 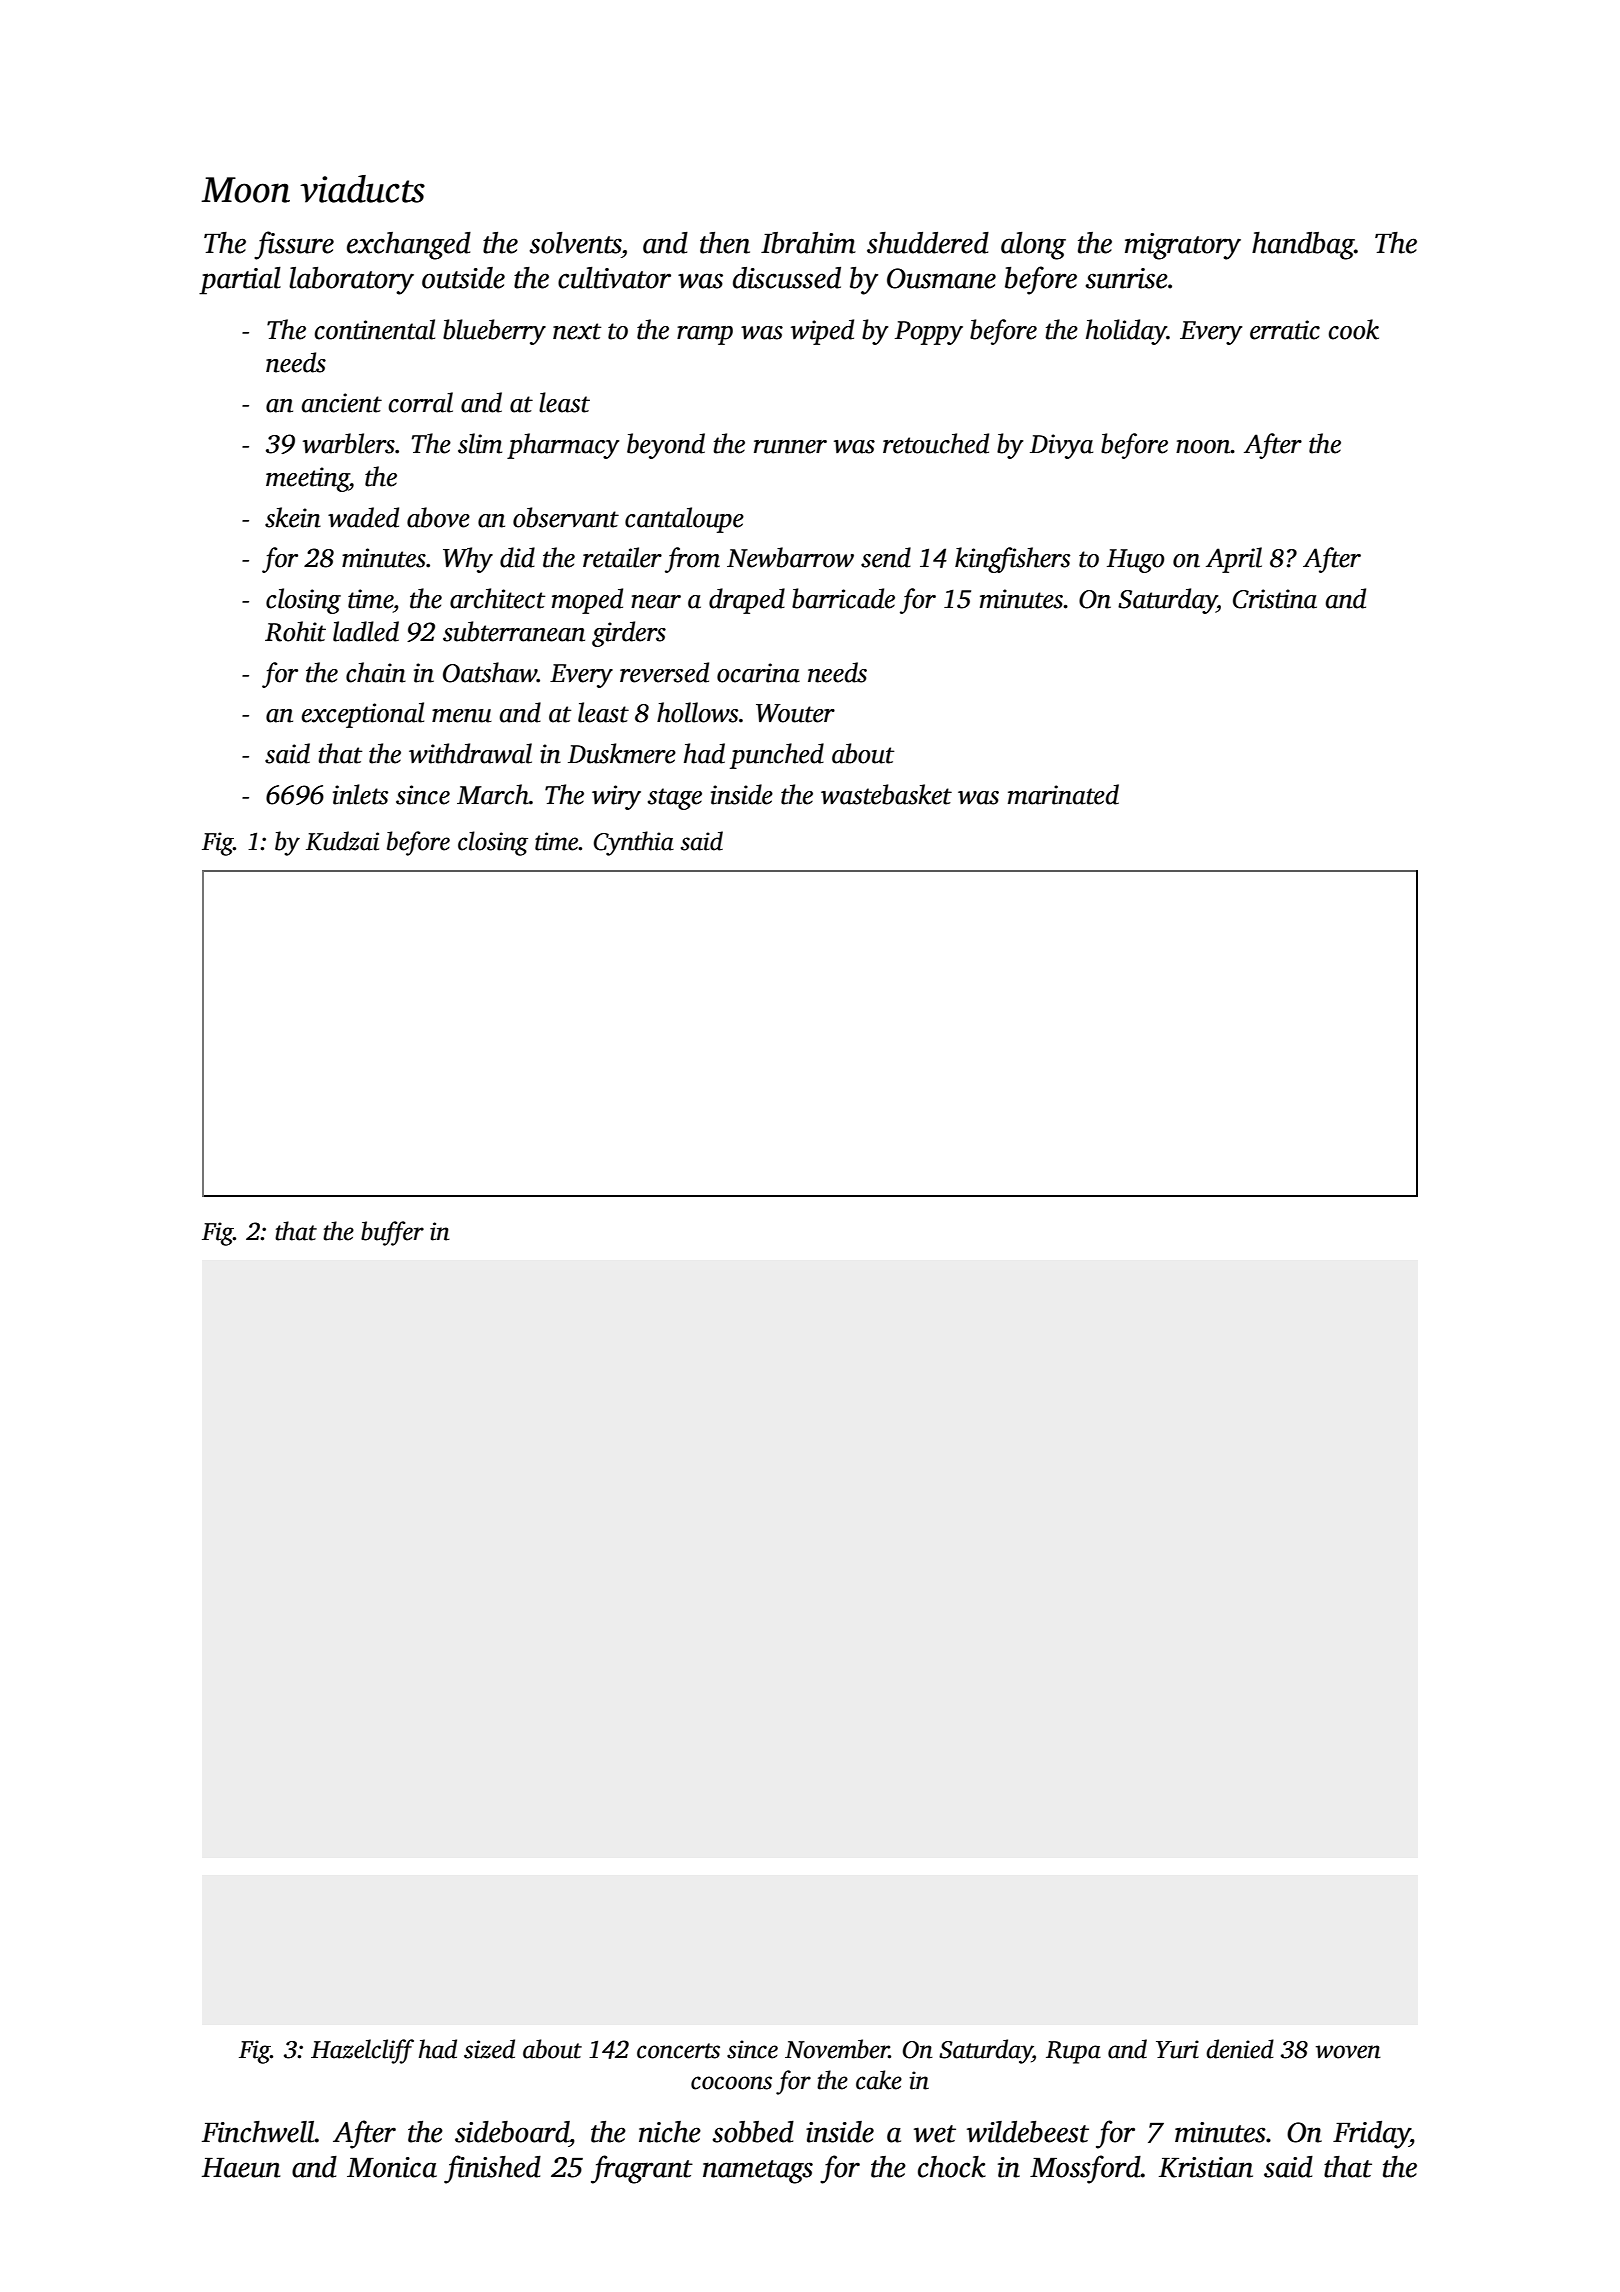 What do you see at coordinates (1275, 599) in the screenshot?
I see `Cristina` at bounding box center [1275, 599].
